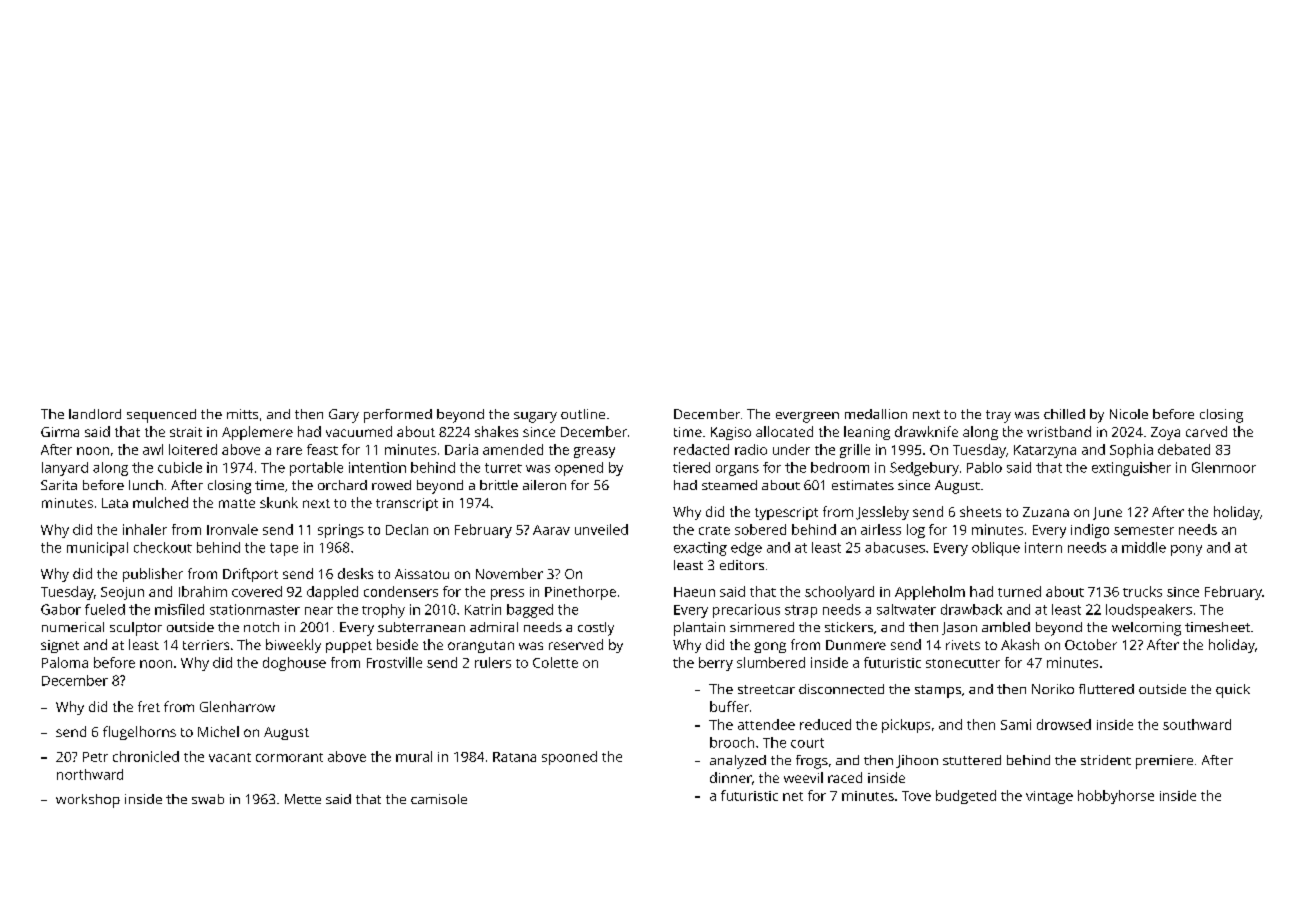  I want to click on numerical, so click(73, 627).
